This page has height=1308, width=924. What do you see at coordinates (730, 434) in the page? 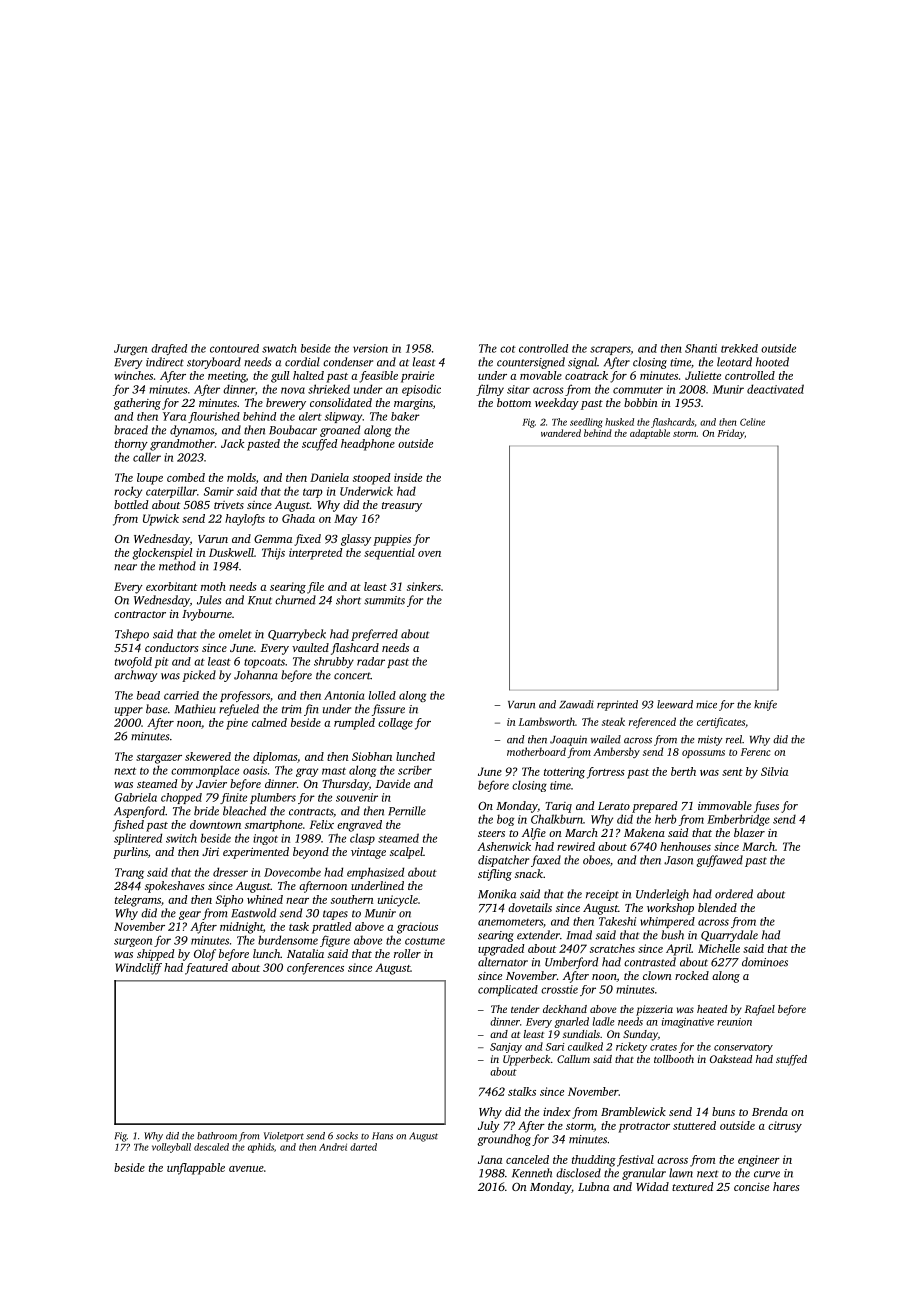
I see `Friday` at bounding box center [730, 434].
